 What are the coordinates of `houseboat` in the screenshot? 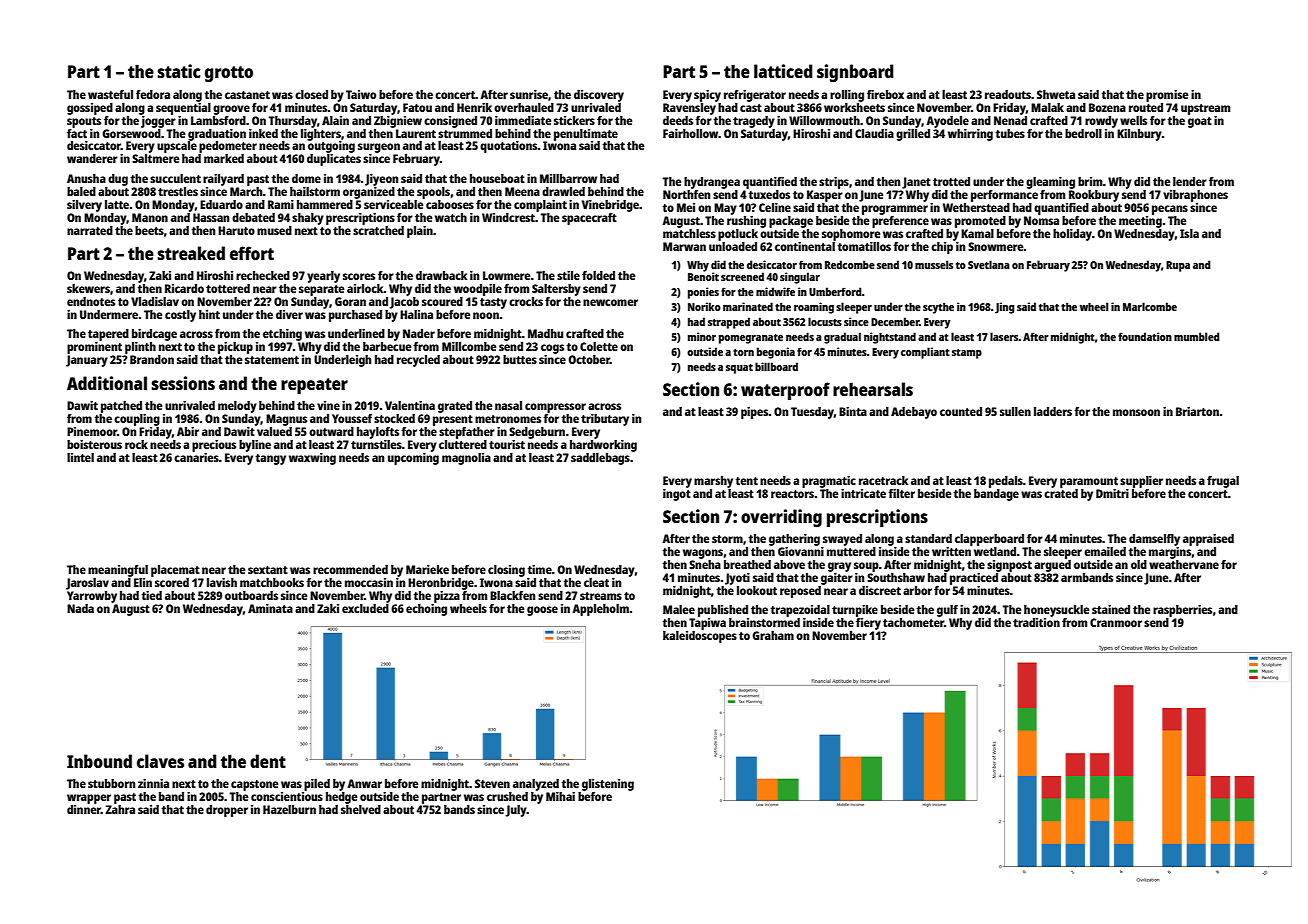 It's located at (497, 178).
